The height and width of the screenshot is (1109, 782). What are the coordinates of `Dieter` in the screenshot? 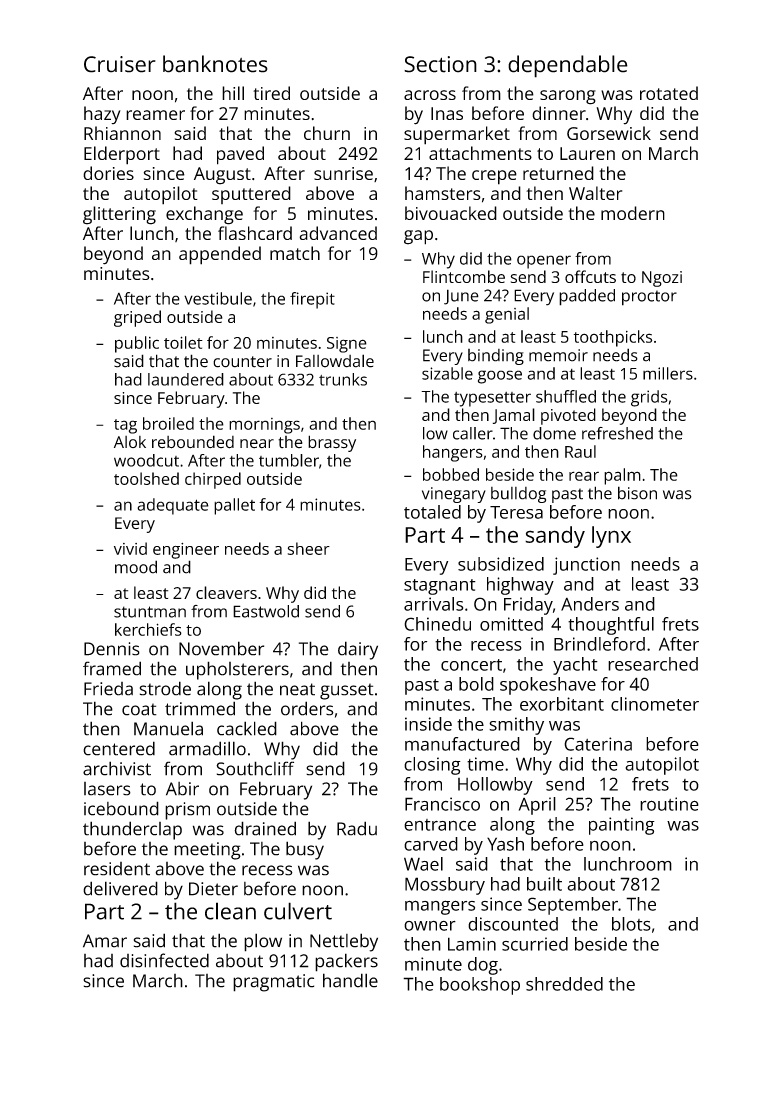 It's located at (213, 889).
